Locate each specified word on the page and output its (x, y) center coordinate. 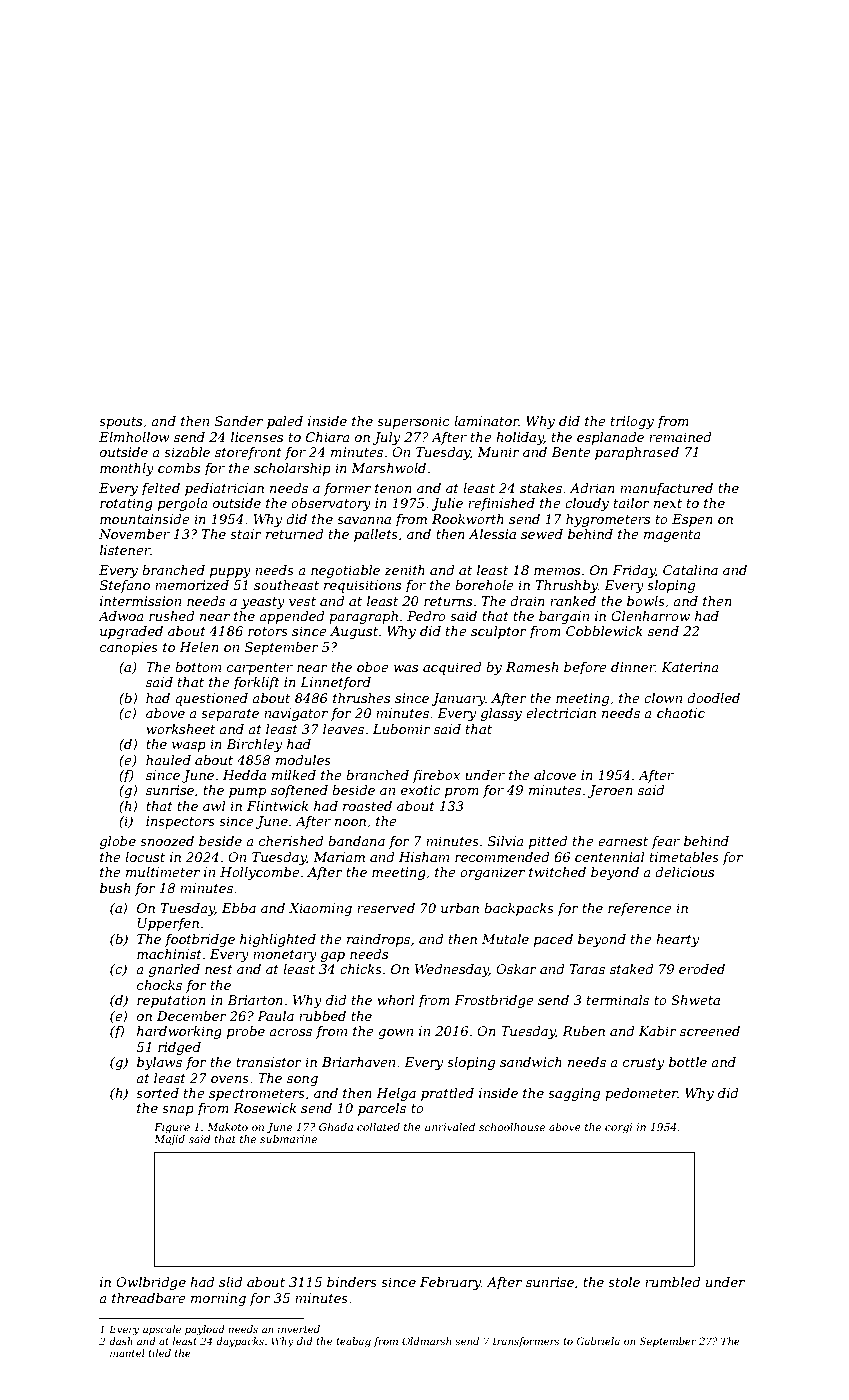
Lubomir (402, 729)
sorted (157, 1093)
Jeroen (610, 791)
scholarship (292, 469)
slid (230, 1282)
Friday (634, 571)
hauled (168, 760)
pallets (376, 535)
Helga (396, 1094)
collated (378, 1127)
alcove (555, 775)
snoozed (167, 841)
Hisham (424, 857)
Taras (587, 969)
